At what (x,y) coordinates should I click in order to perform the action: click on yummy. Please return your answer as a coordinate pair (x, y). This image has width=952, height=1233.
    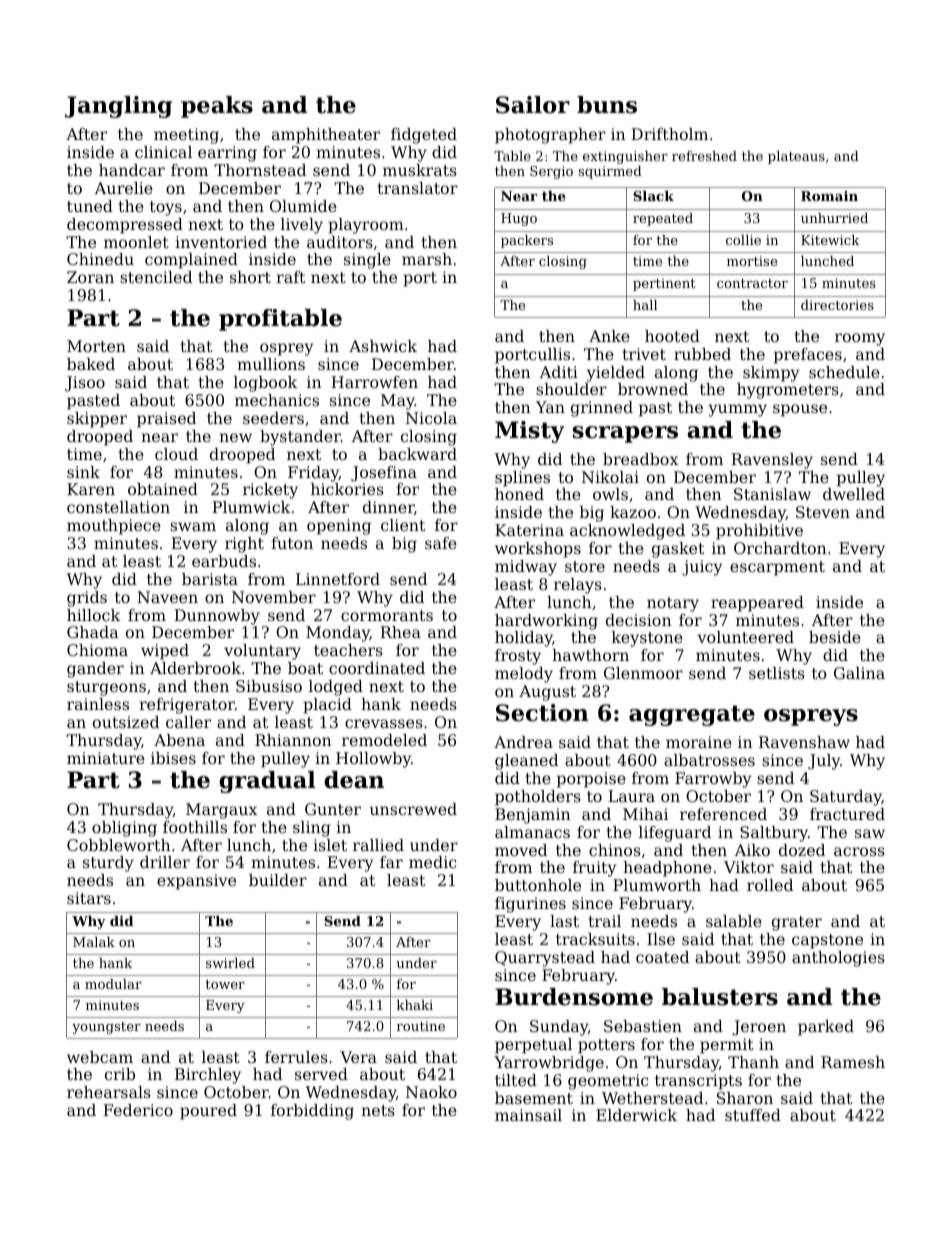
    Looking at the image, I should click on (737, 410).
